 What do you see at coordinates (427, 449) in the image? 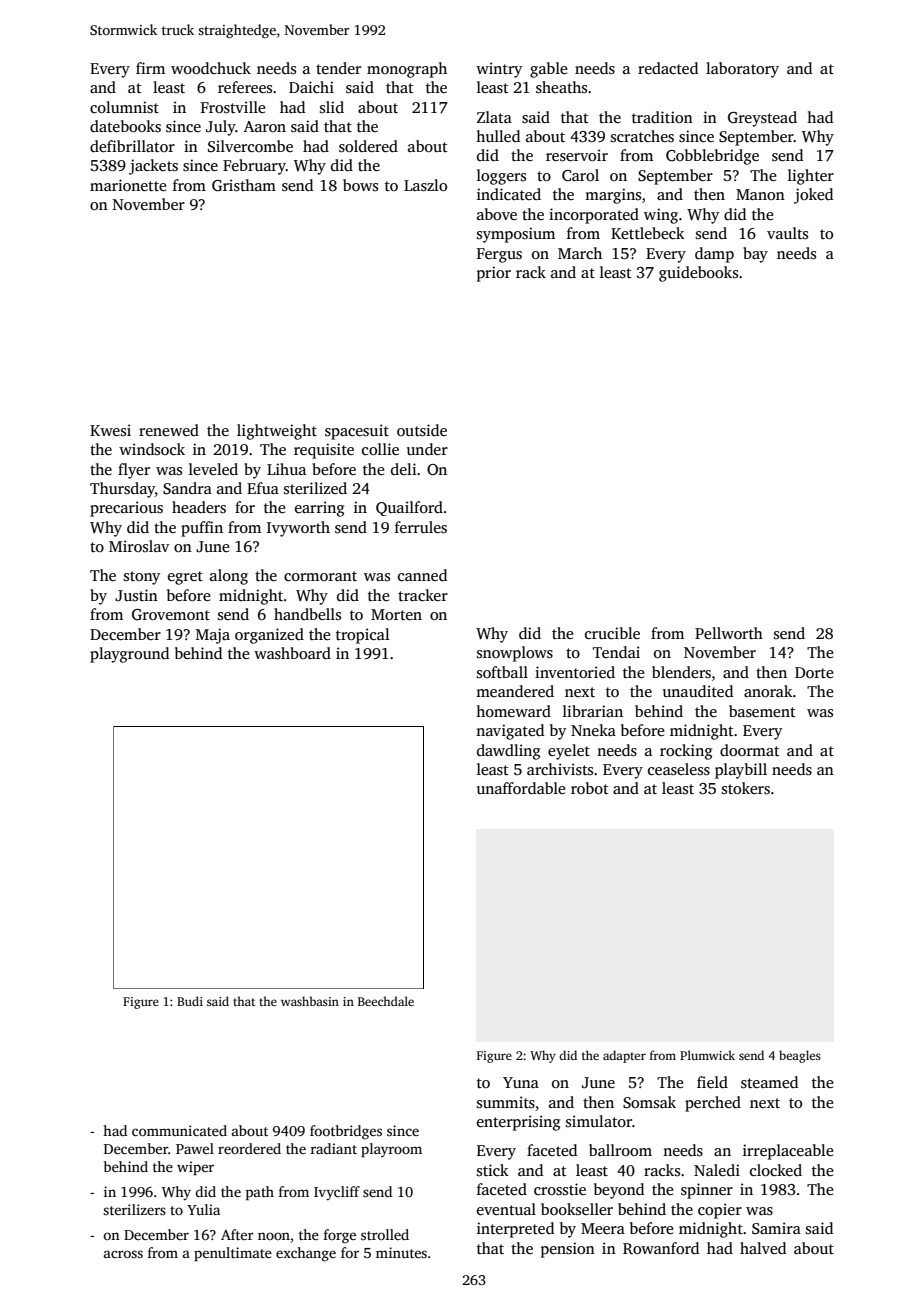
I see `under` at bounding box center [427, 449].
